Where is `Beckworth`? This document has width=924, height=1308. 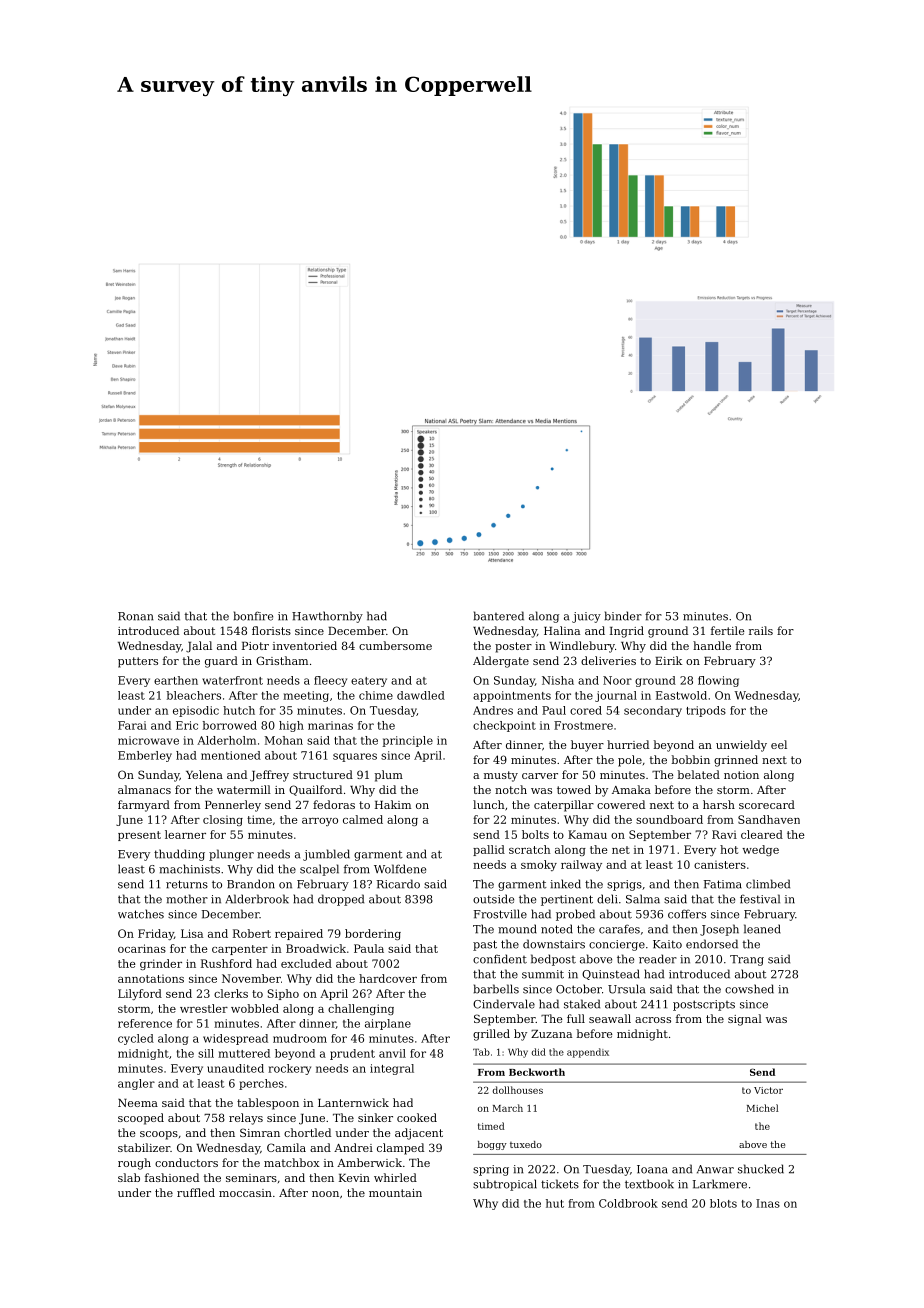
Beckworth is located at coordinates (537, 1072).
